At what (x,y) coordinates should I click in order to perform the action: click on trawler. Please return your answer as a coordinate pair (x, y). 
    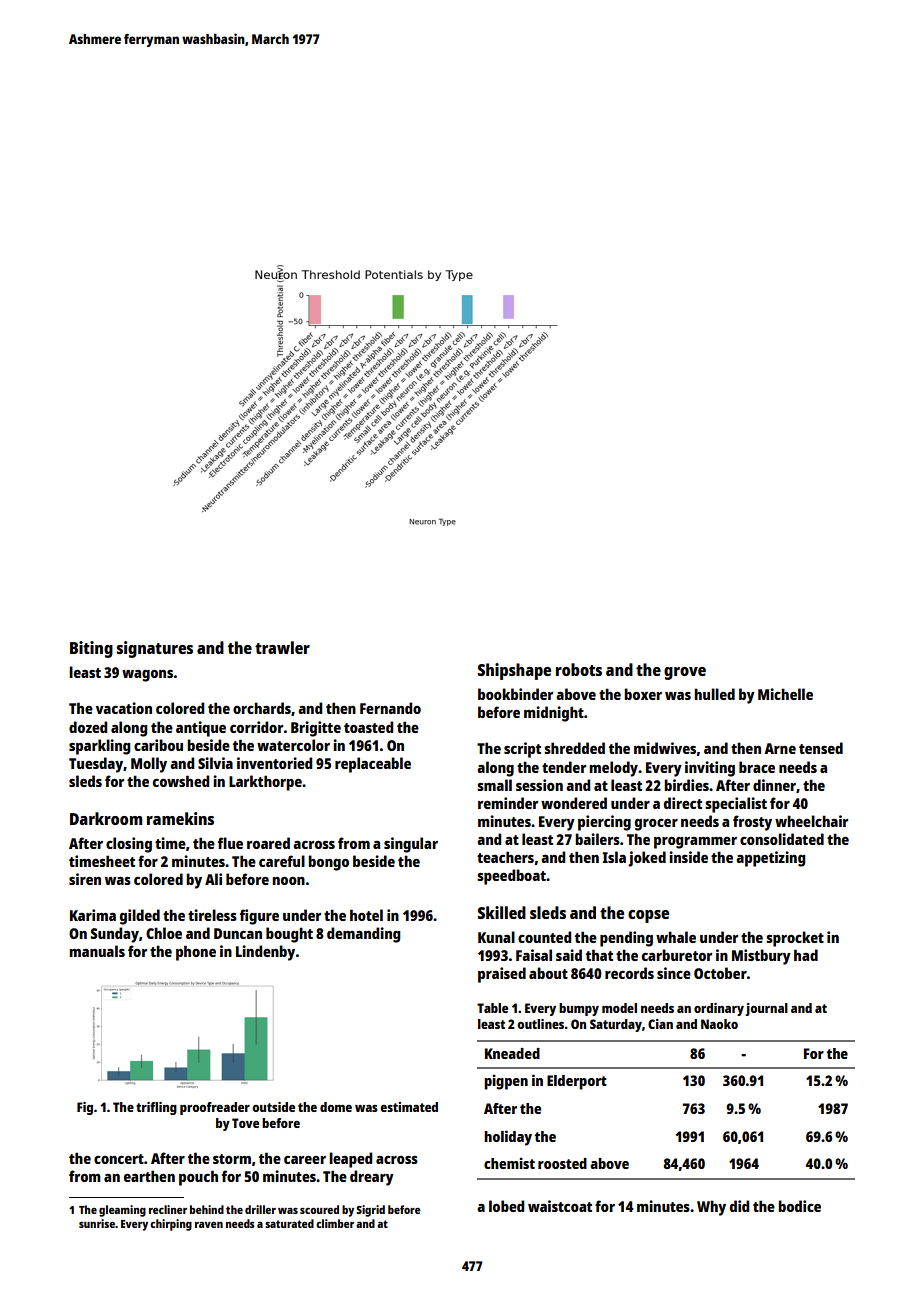
    Looking at the image, I should click on (282, 647).
